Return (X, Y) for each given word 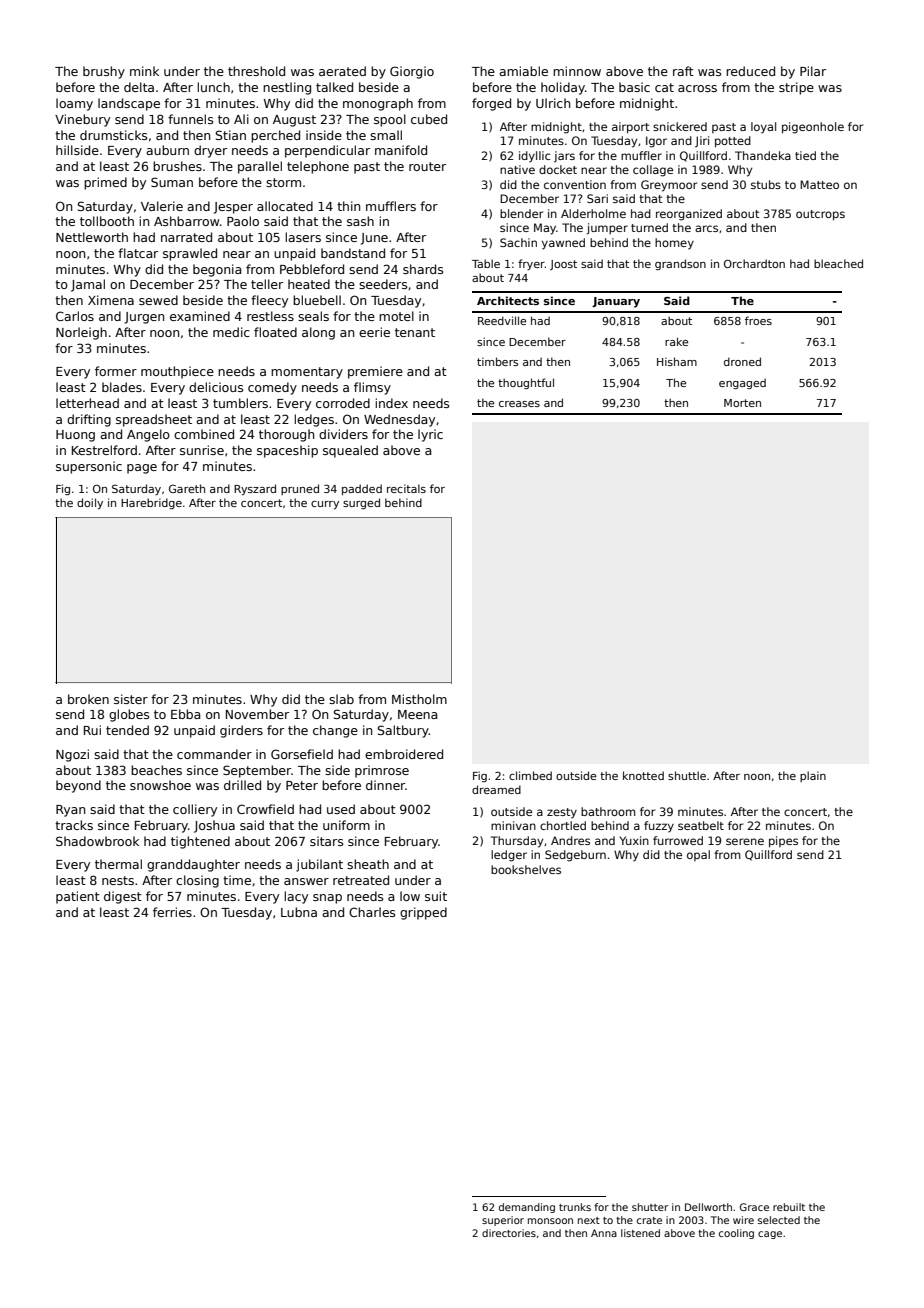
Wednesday (399, 420)
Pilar (813, 71)
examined (200, 316)
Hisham (677, 361)
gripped (423, 913)
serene (745, 841)
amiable (523, 71)
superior (503, 1221)
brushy (104, 72)
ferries (172, 912)
